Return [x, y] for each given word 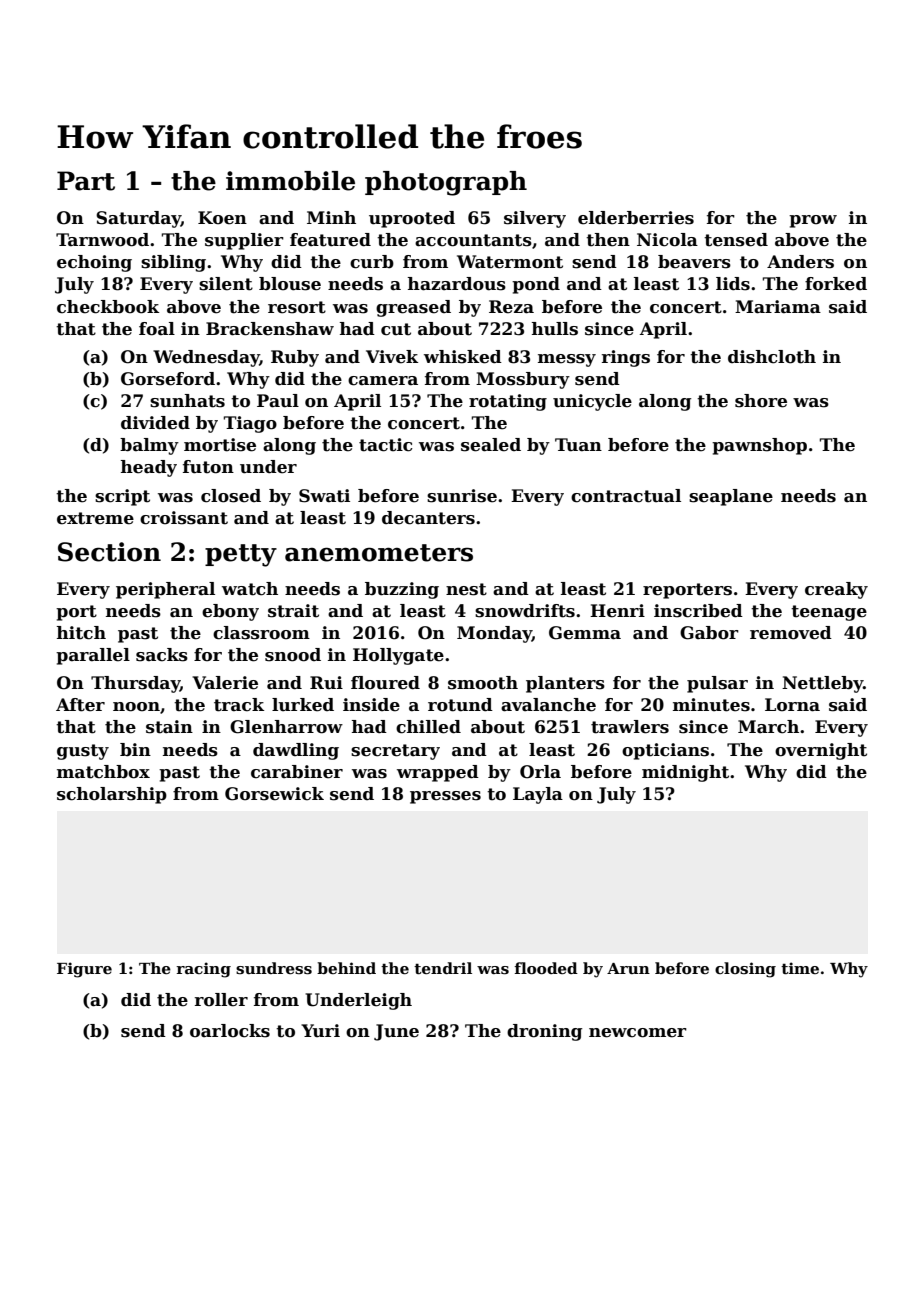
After [80, 705]
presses [445, 797]
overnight [821, 751]
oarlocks [230, 1031]
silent [226, 284]
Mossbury [523, 380]
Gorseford [168, 379]
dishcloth [772, 357]
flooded [546, 968]
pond [536, 285]
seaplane [731, 497]
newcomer [638, 1033]
